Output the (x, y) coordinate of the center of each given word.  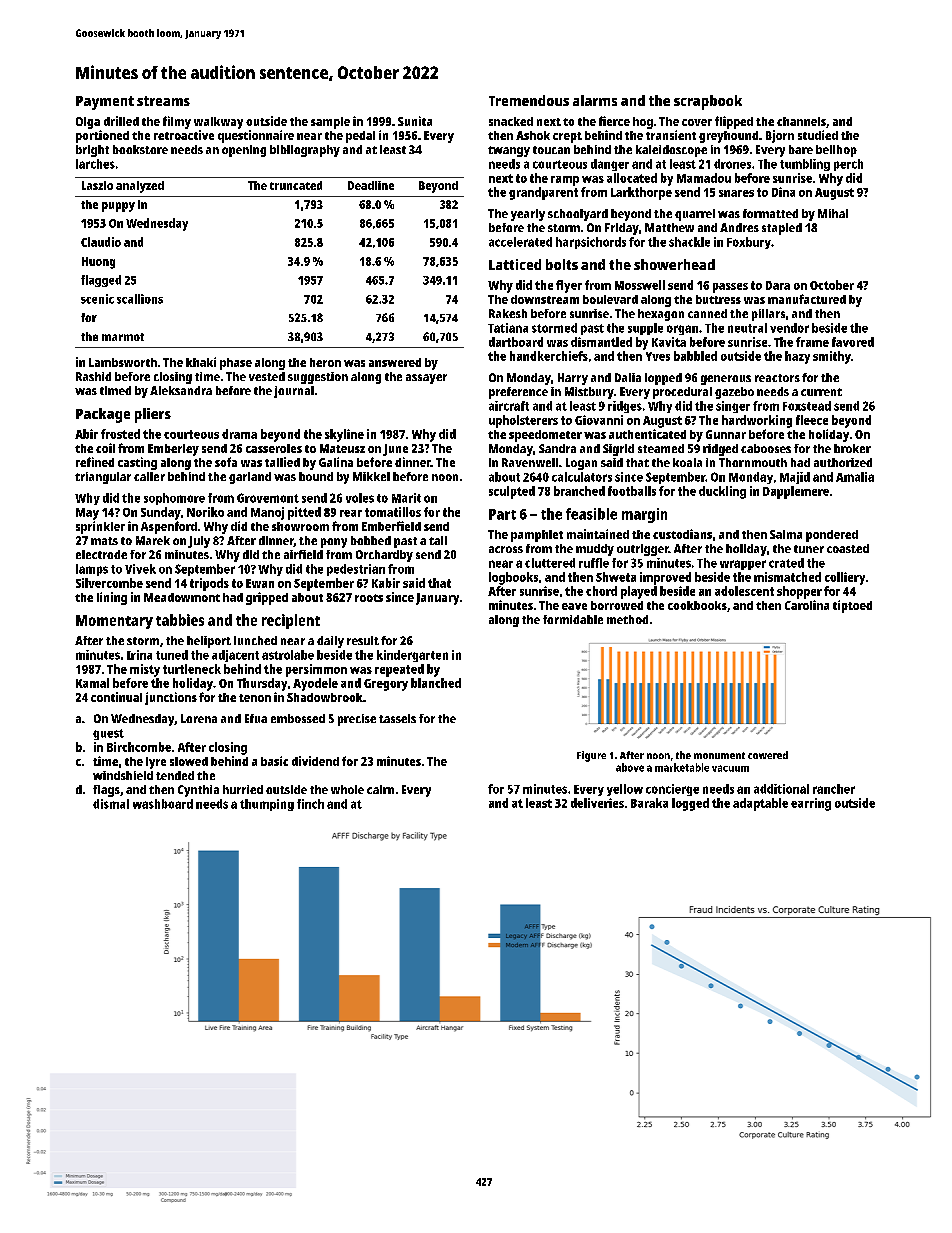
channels (801, 121)
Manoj (267, 513)
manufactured (807, 299)
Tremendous (529, 100)
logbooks (513, 578)
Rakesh (508, 313)
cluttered (550, 563)
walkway (218, 123)
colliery (845, 578)
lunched (255, 640)
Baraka (649, 803)
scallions (140, 299)
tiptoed (852, 606)
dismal (111, 804)
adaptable (760, 804)
